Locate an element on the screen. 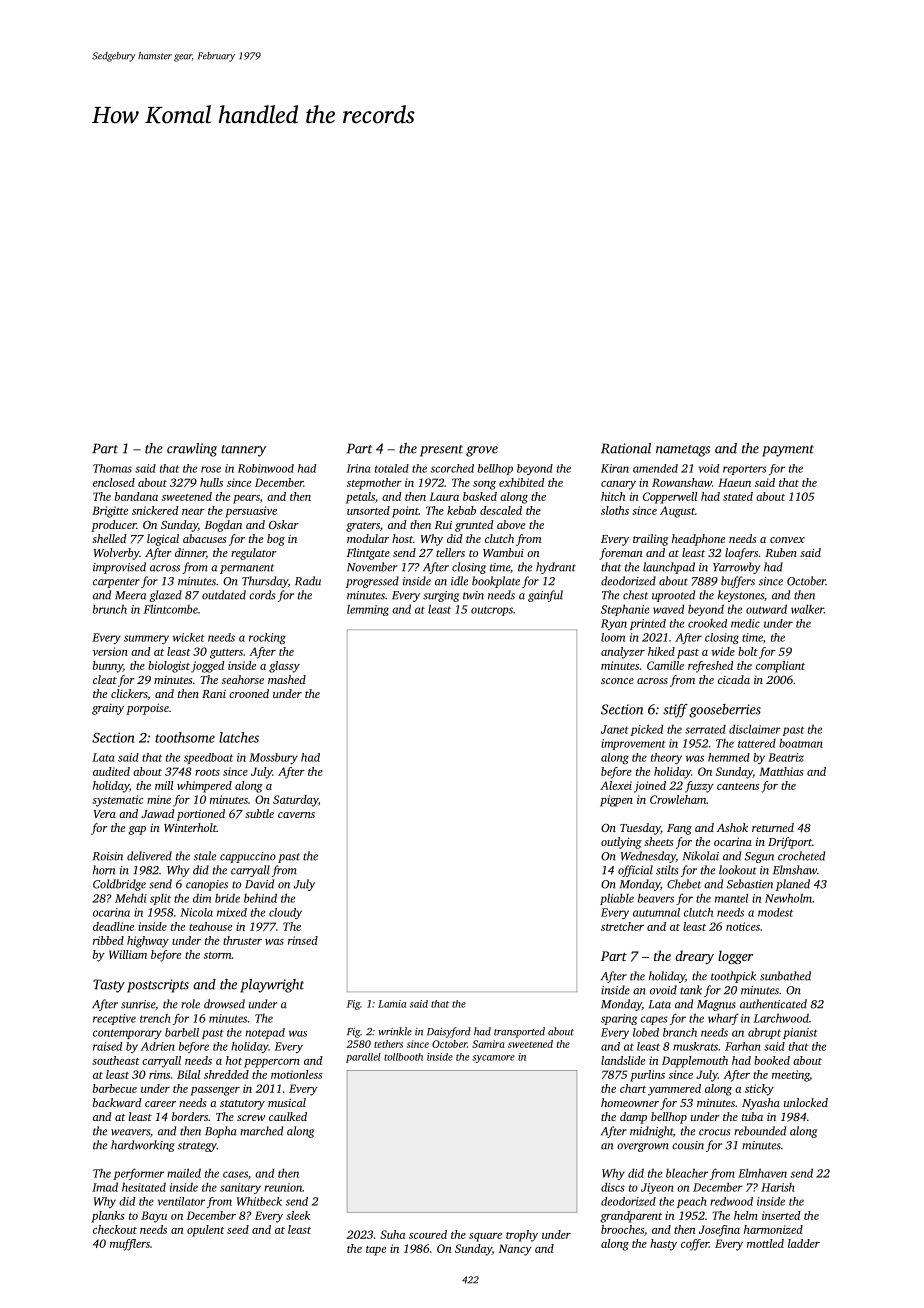 The image size is (924, 1308). refreshed is located at coordinates (711, 667).
